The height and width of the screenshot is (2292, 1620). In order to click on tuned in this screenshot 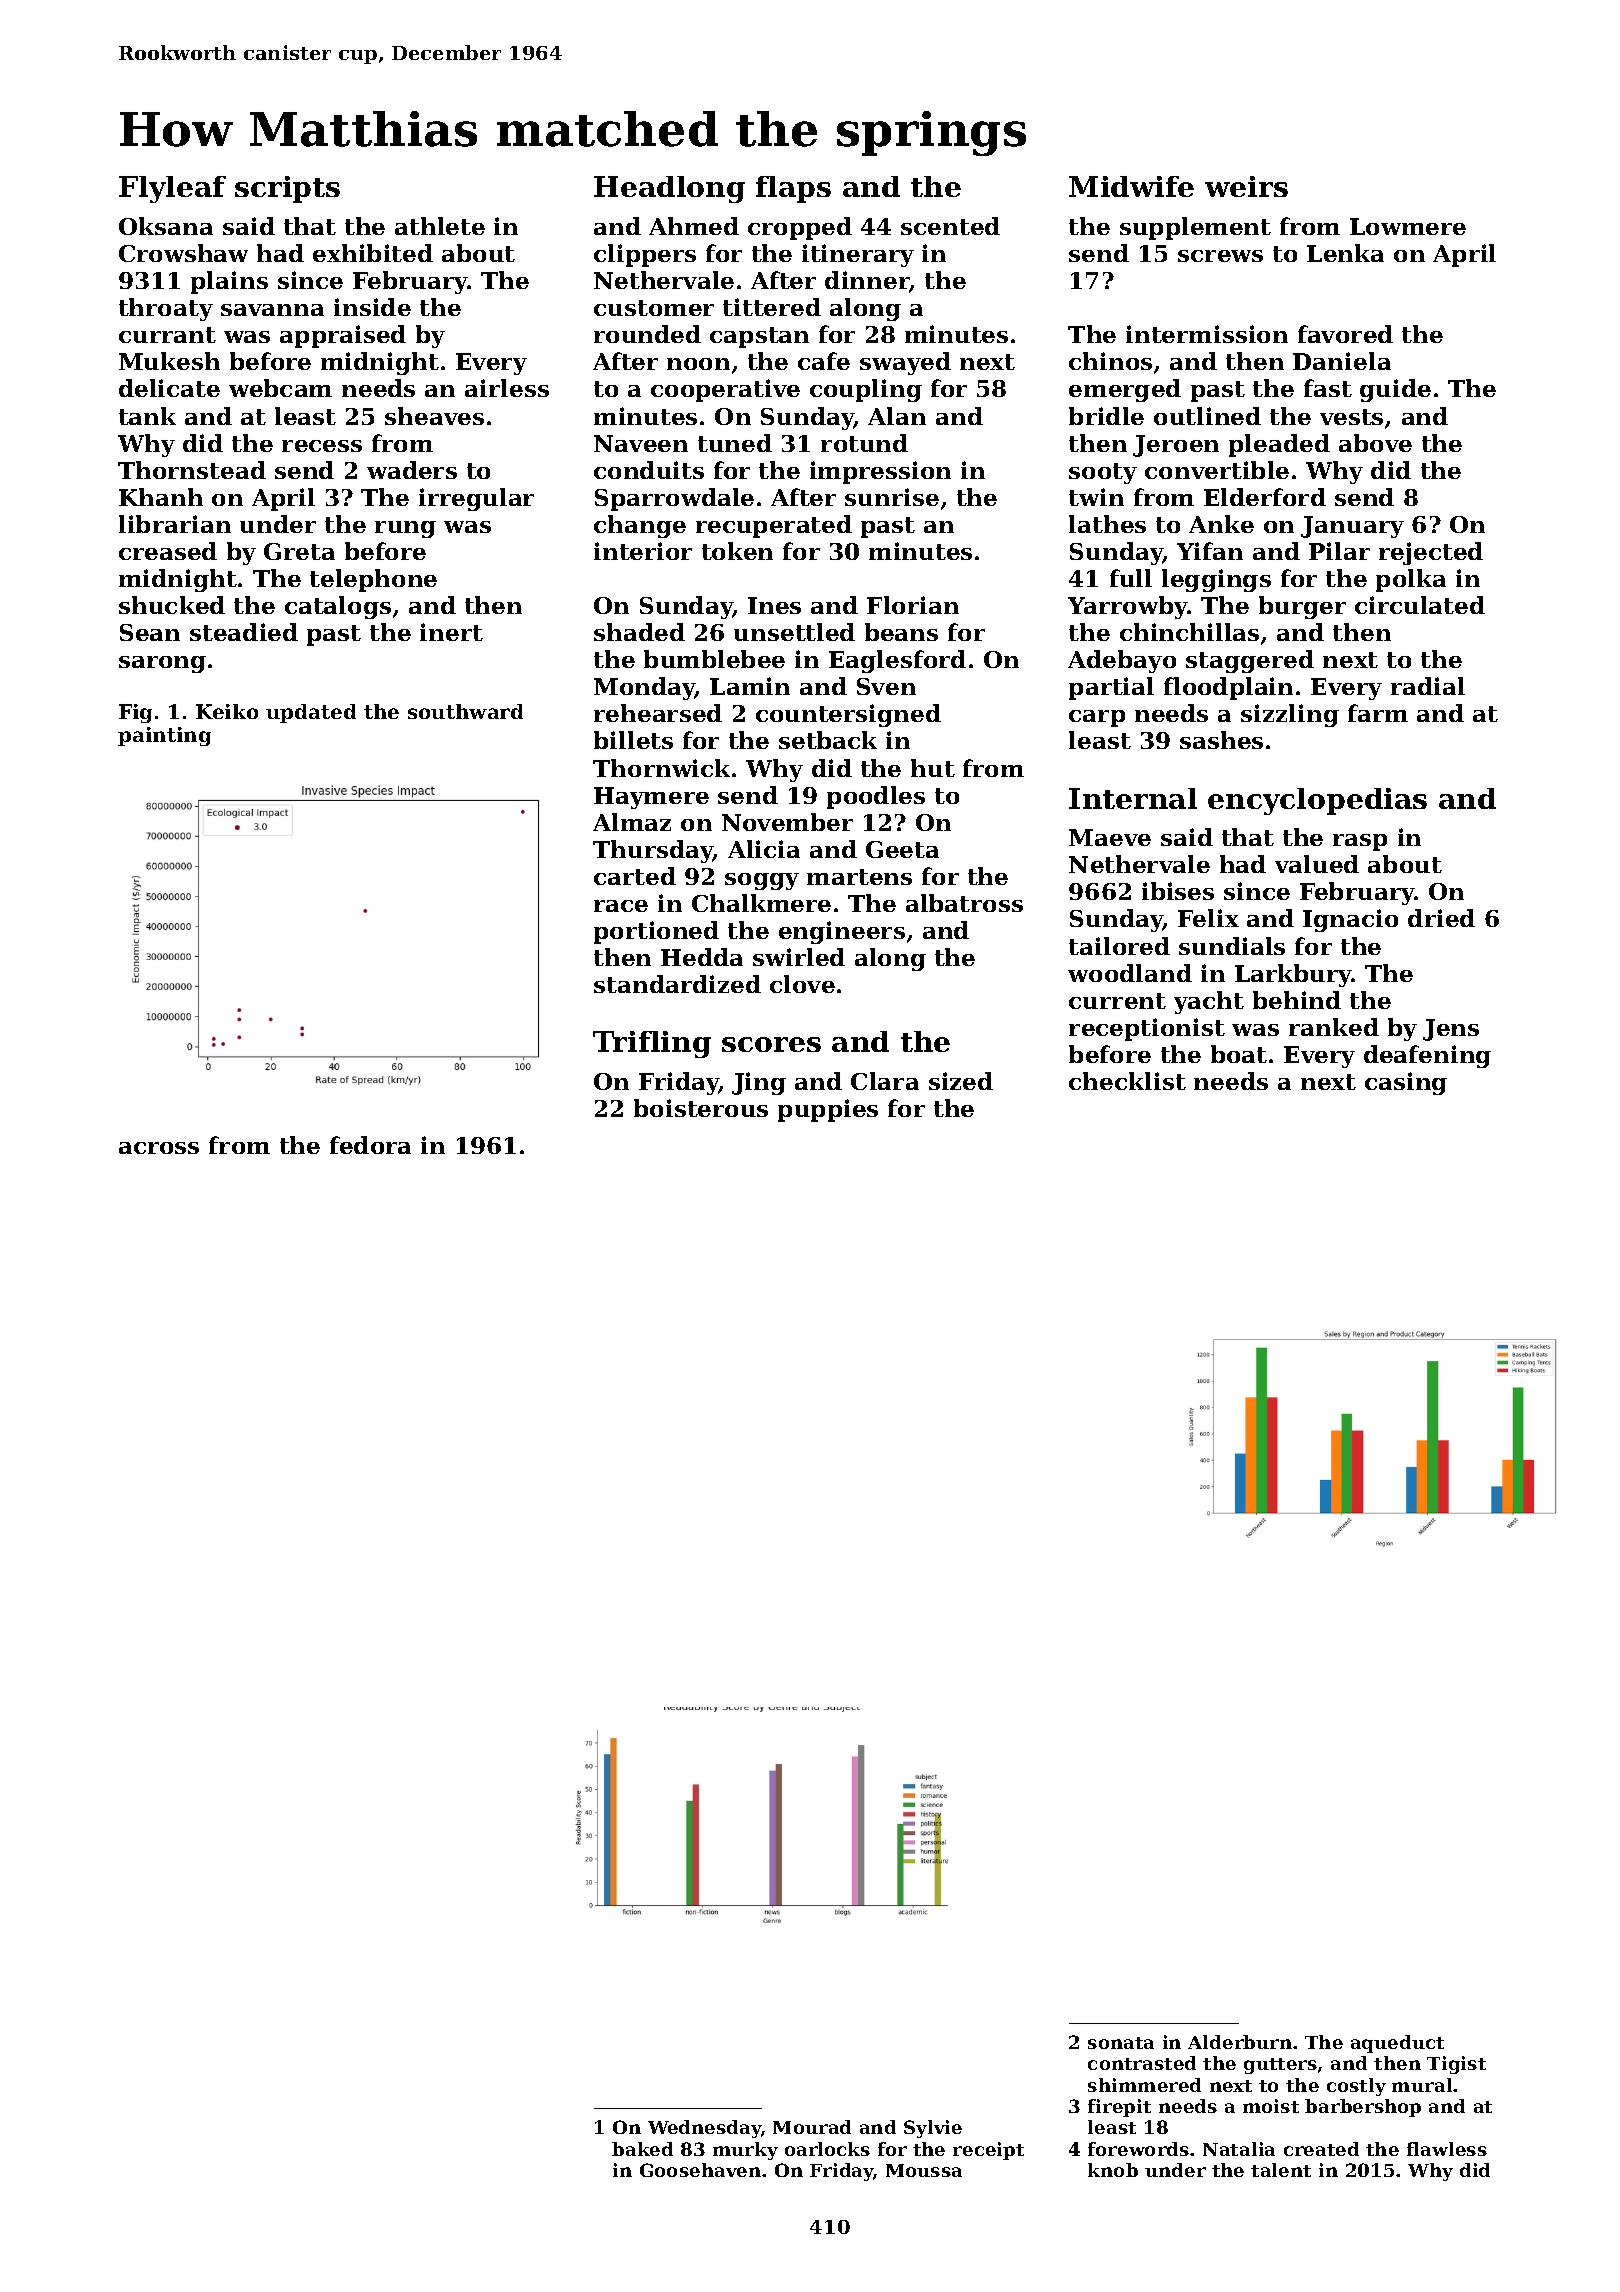, I will do `click(735, 443)`.
